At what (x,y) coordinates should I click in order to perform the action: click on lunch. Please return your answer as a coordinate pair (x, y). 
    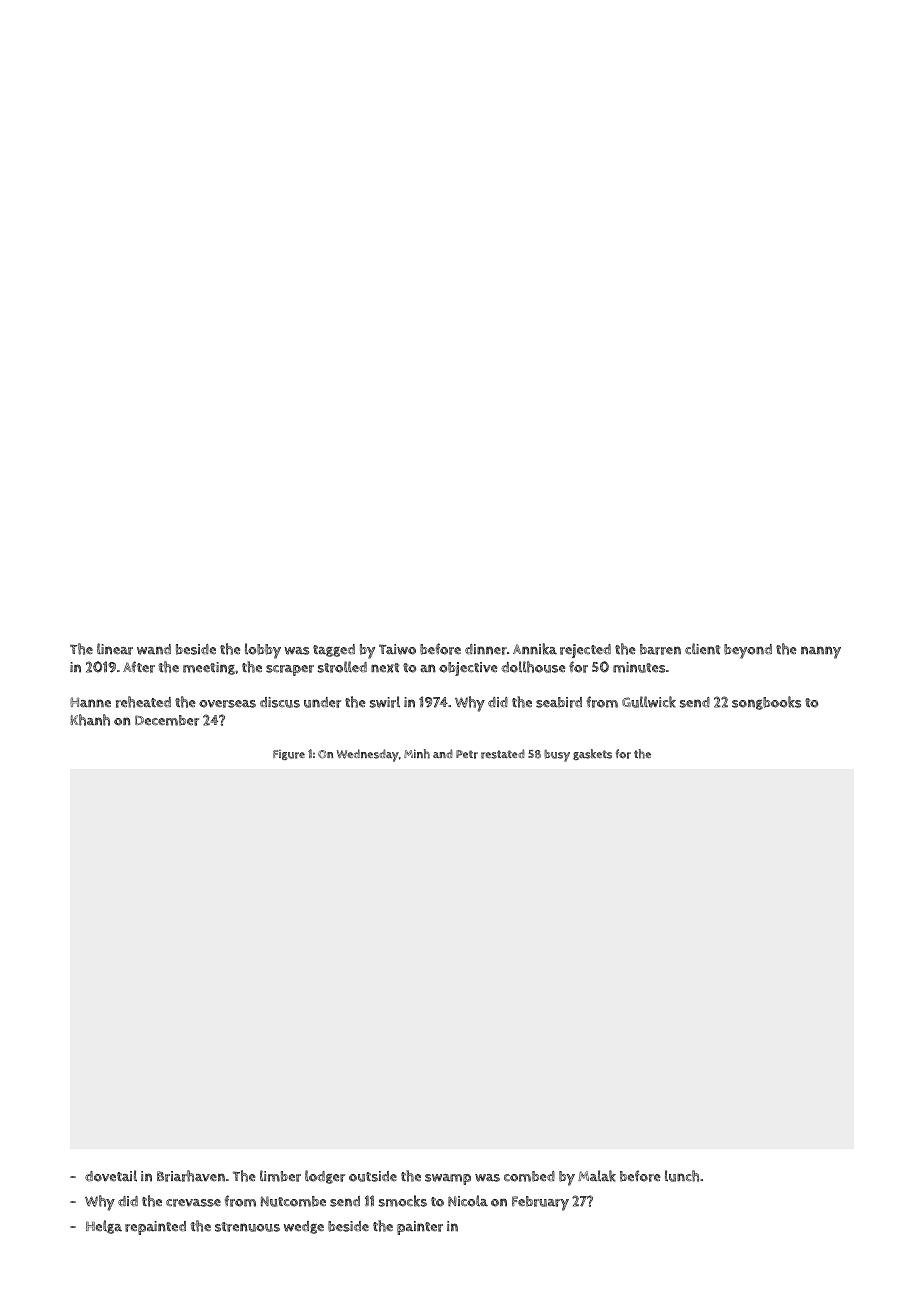
    Looking at the image, I should click on (682, 1176).
